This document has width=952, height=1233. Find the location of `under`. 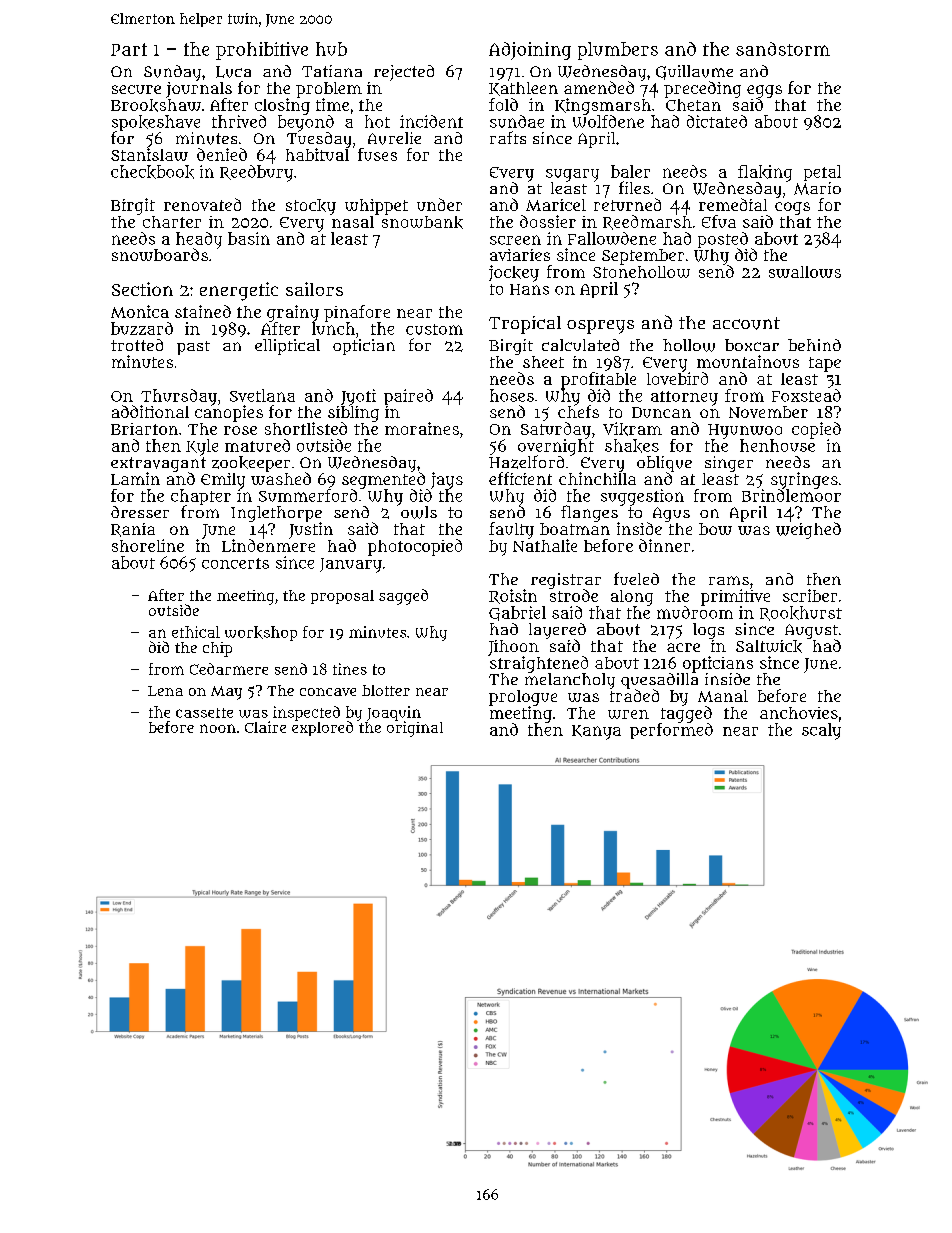

under is located at coordinates (439, 204).
